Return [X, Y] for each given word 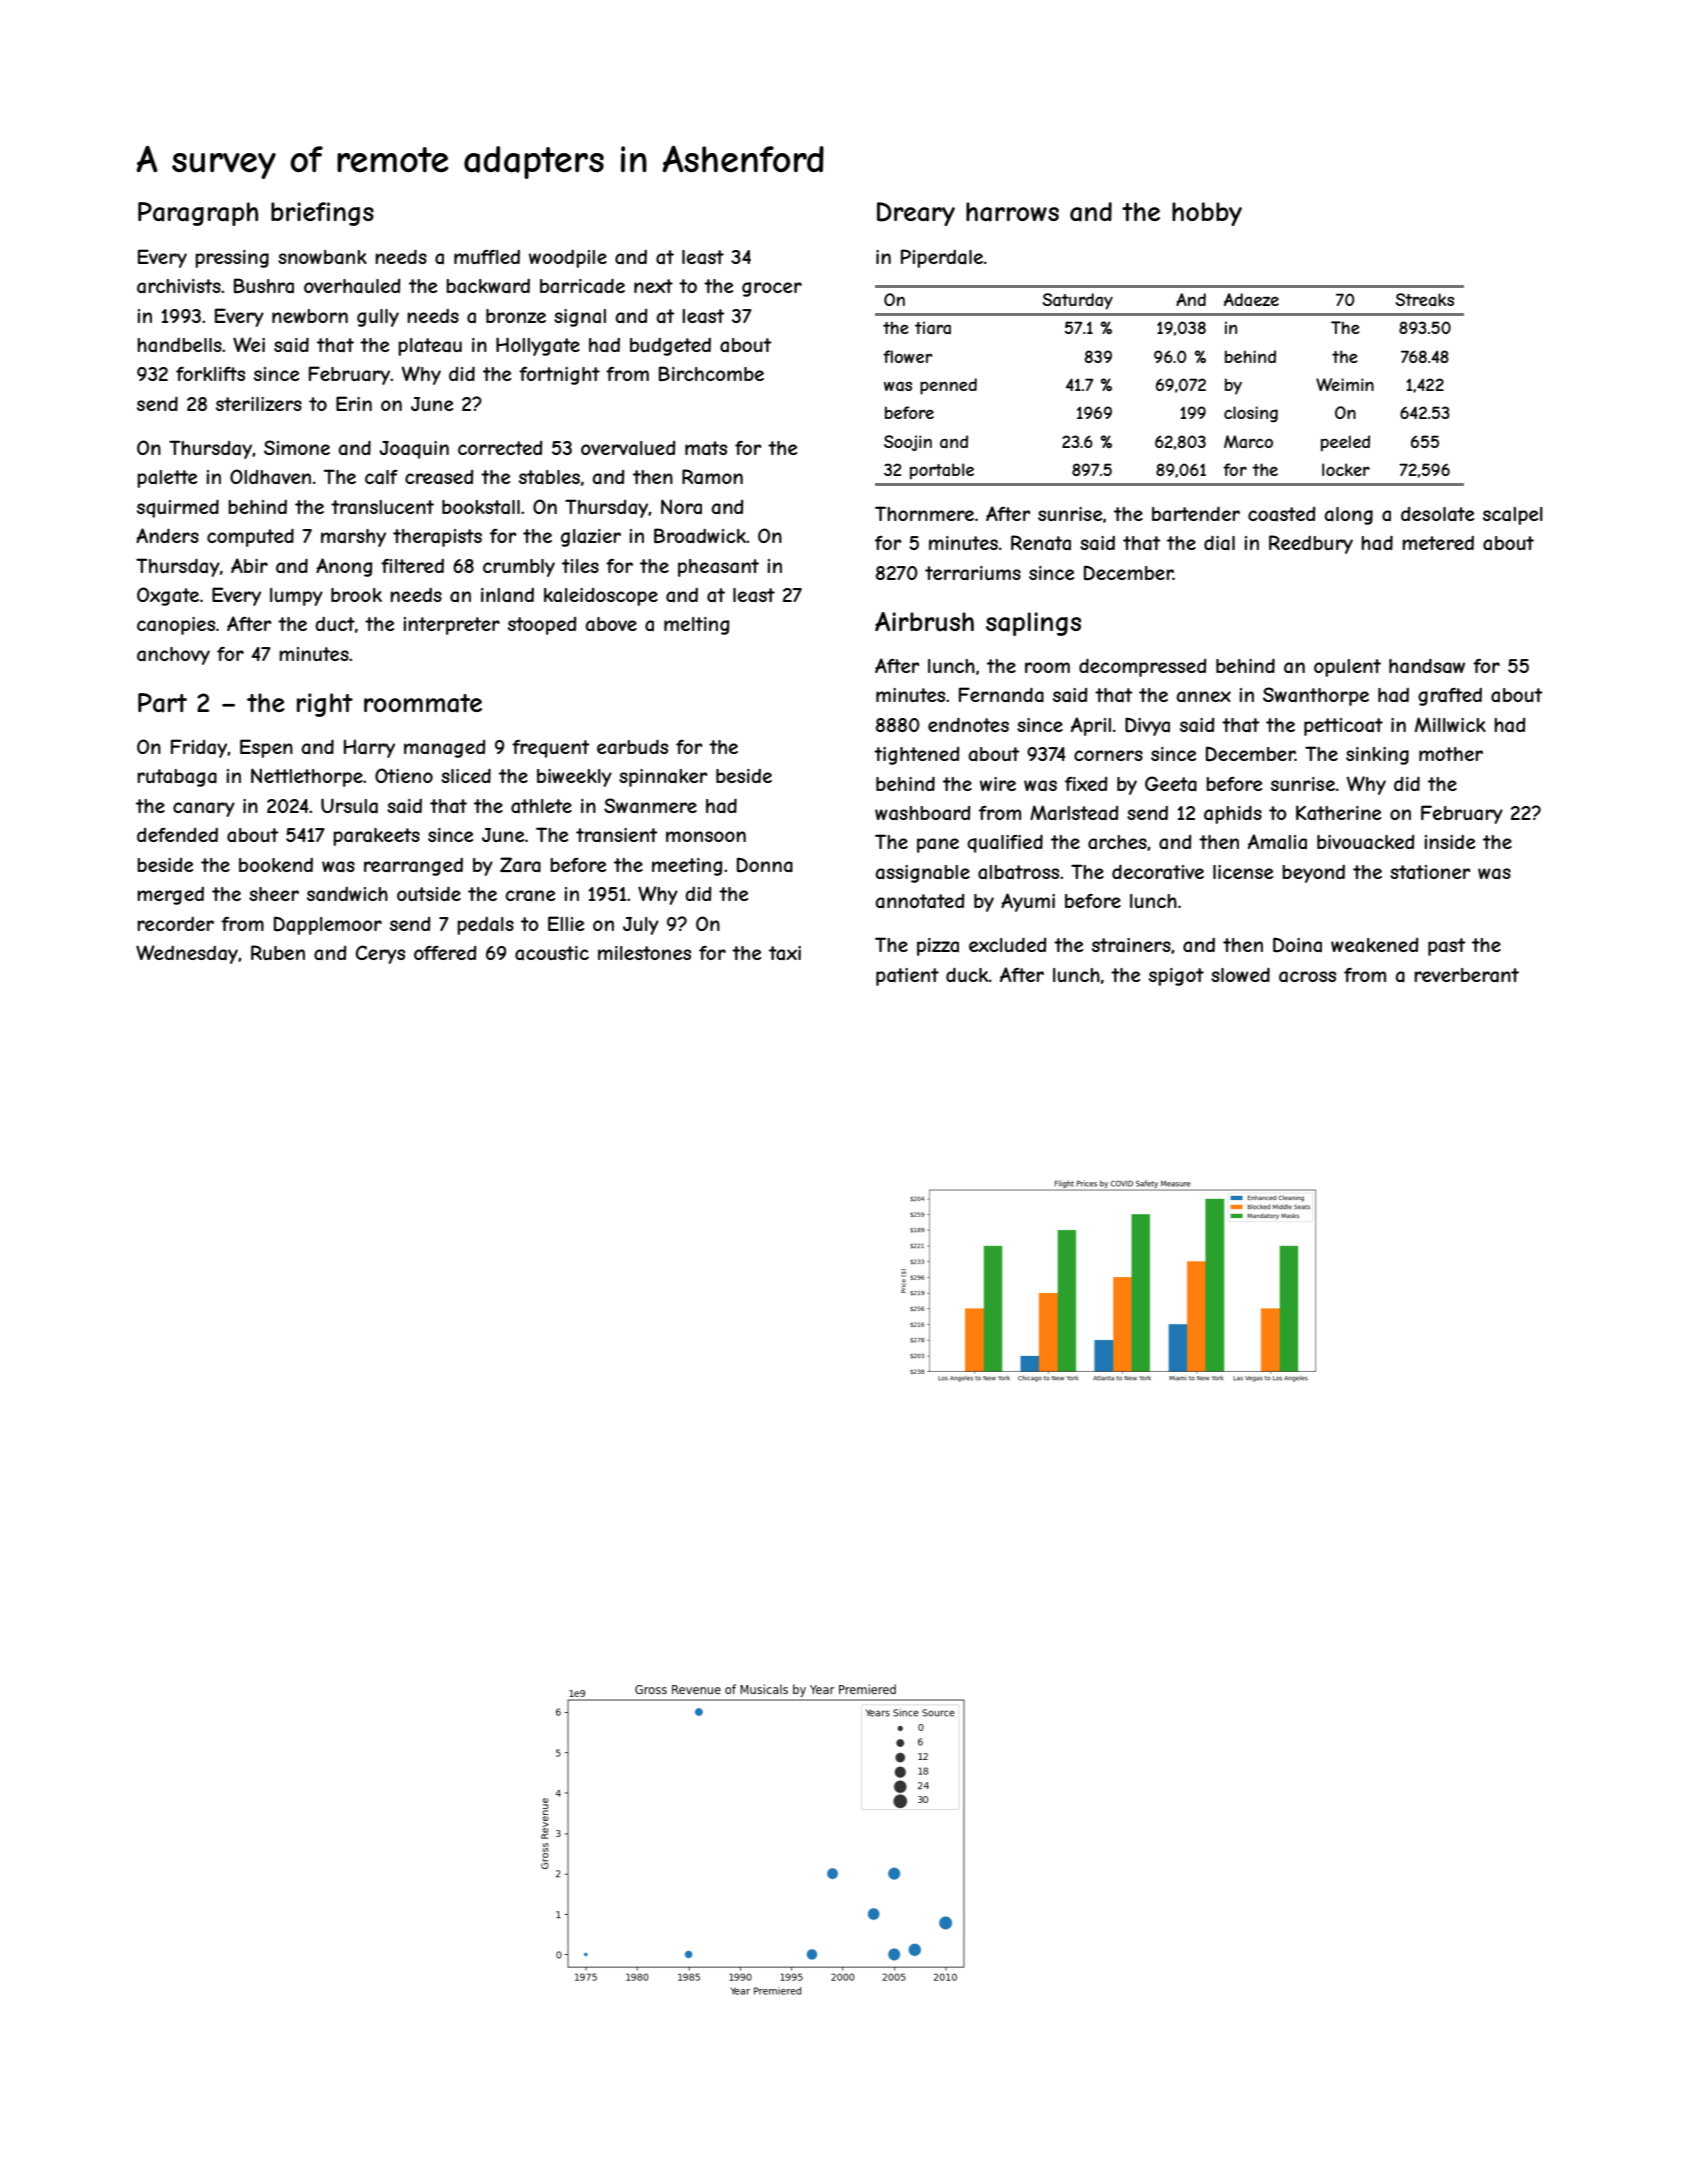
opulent [1347, 668]
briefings [322, 214]
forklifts [210, 374]
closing [1251, 414]
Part [162, 703]
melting [696, 626]
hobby [1207, 214]
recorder [175, 924]
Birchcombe [711, 373]
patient [907, 977]
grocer [772, 289]
